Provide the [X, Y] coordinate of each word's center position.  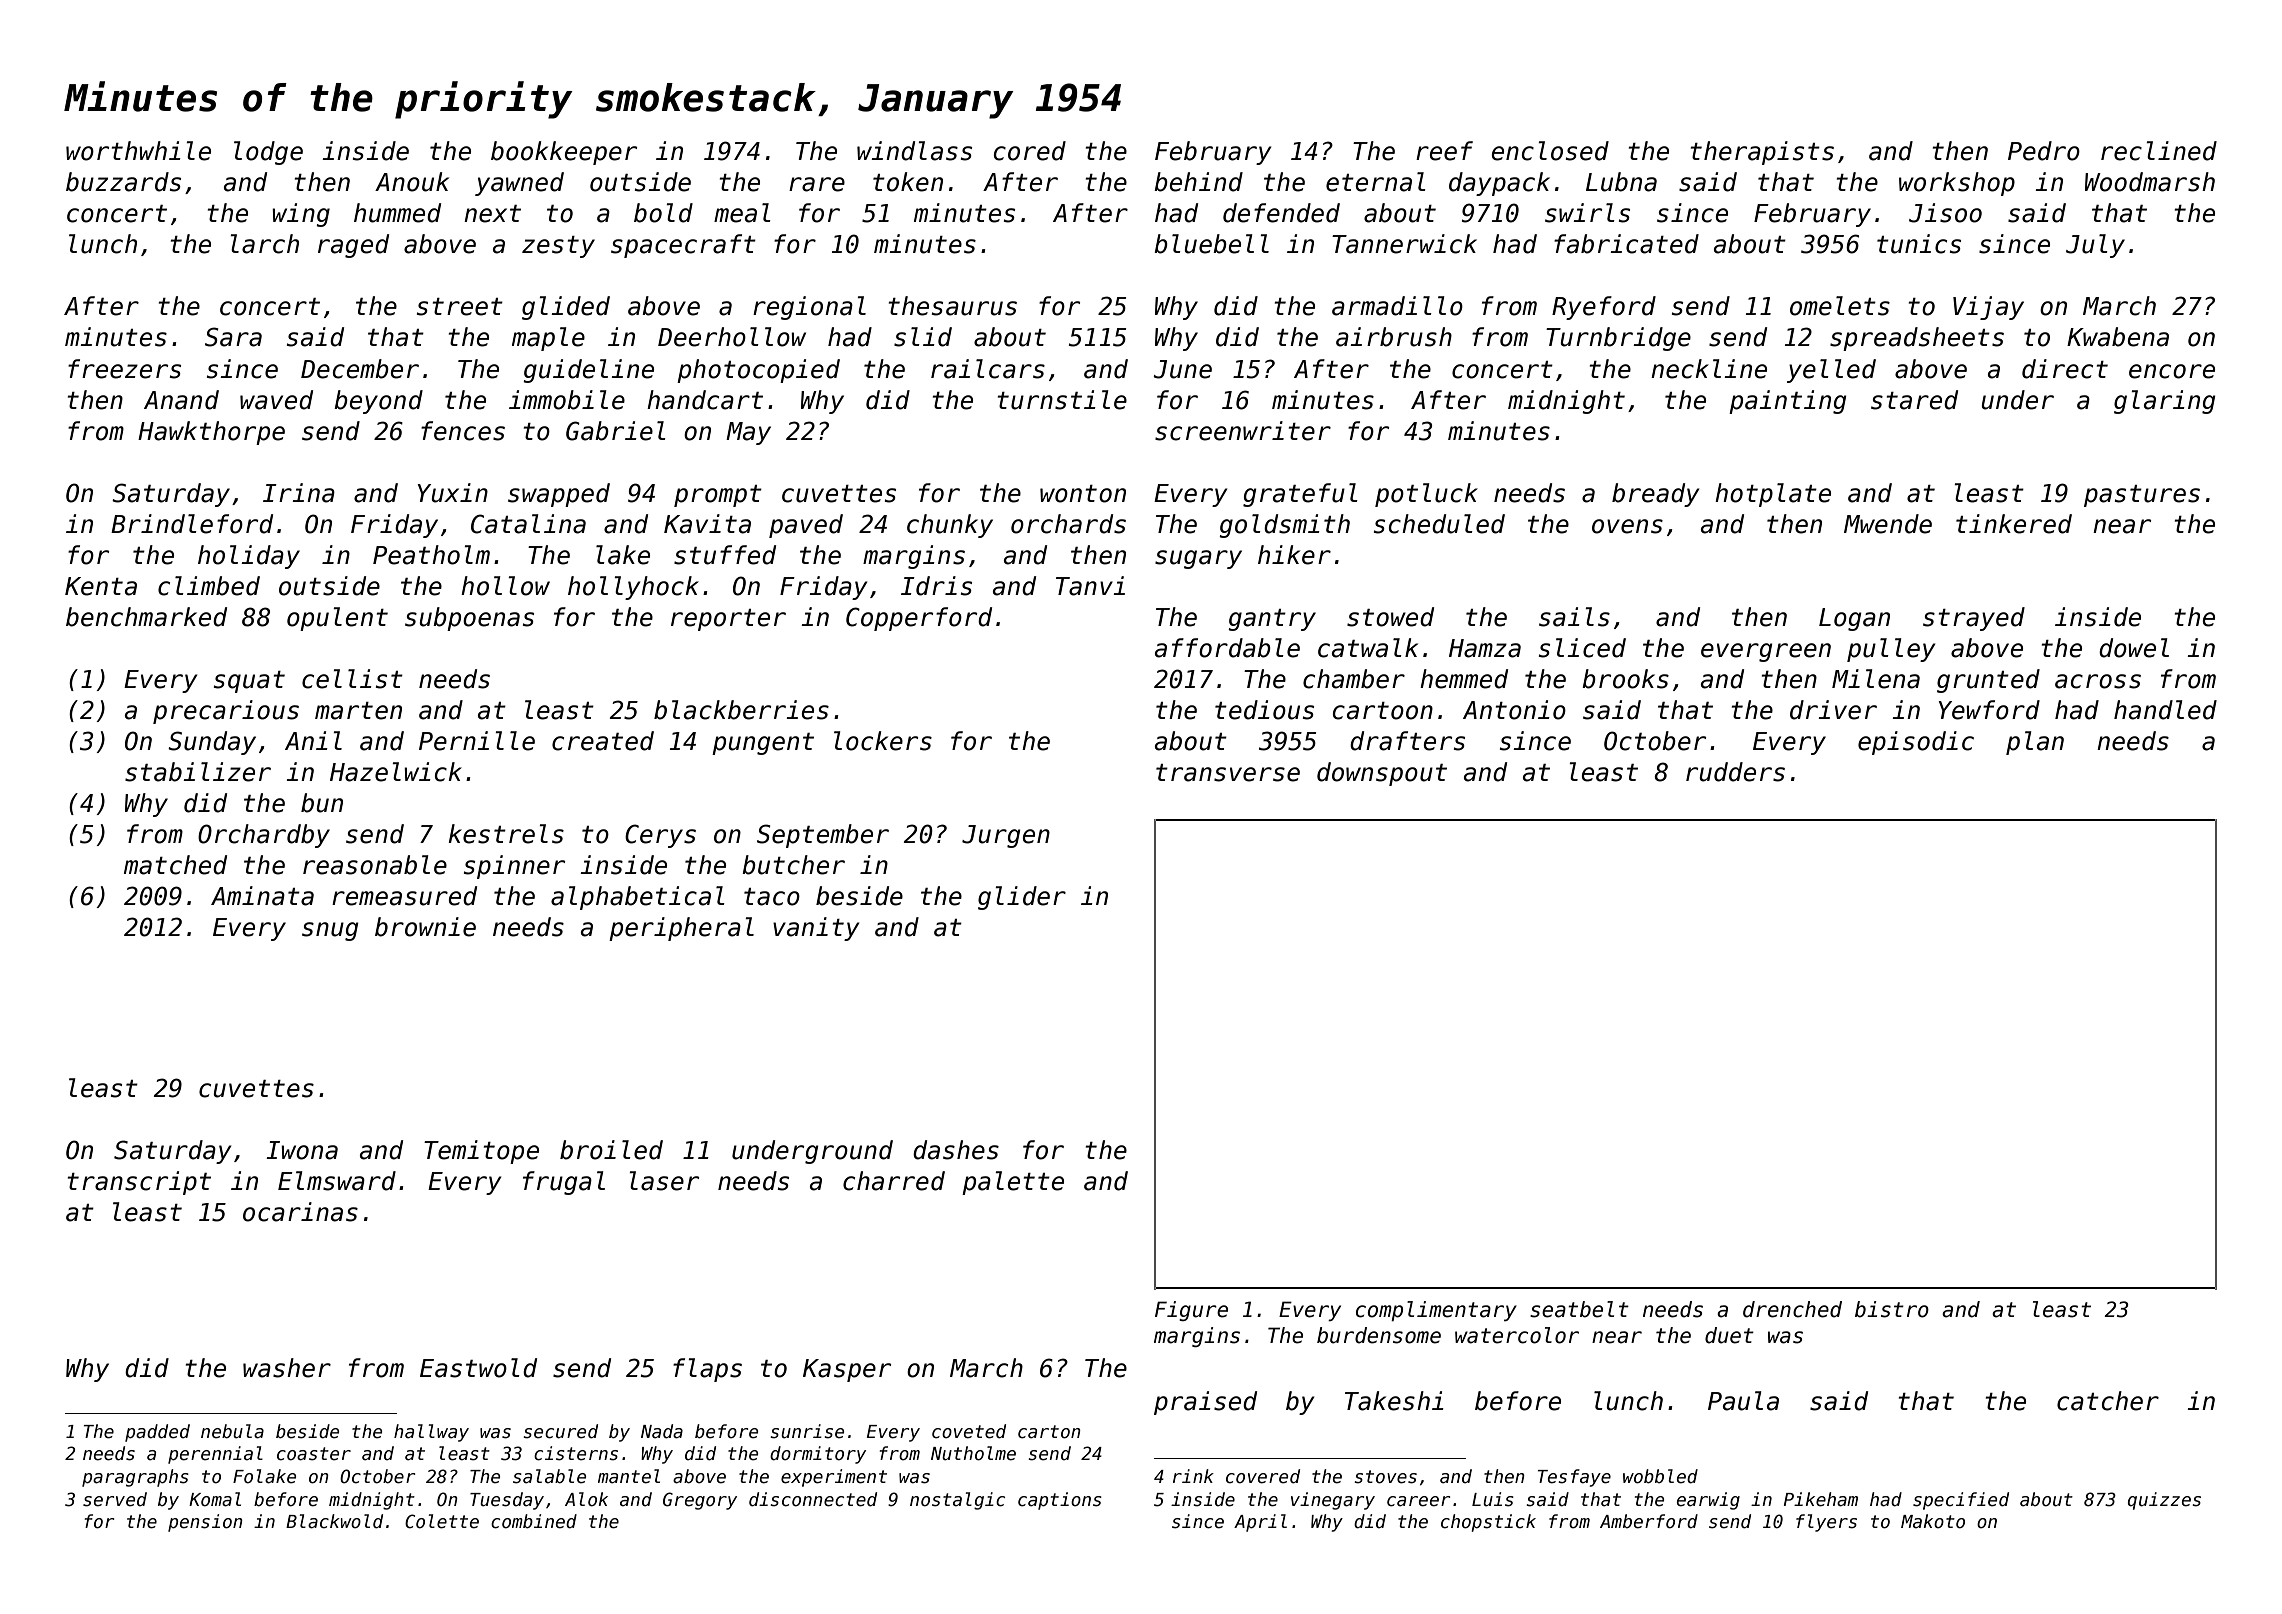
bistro [1892, 1309]
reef [1444, 151]
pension [205, 1523]
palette [1013, 1183]
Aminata [262, 896]
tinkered [2014, 524]
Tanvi [1090, 586]
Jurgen [1006, 836]
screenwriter [1243, 431]
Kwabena [2118, 337]
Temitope [481, 1152]
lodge [268, 153]
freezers [124, 369]
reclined [2159, 151]
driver [1833, 710]
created [603, 741]
